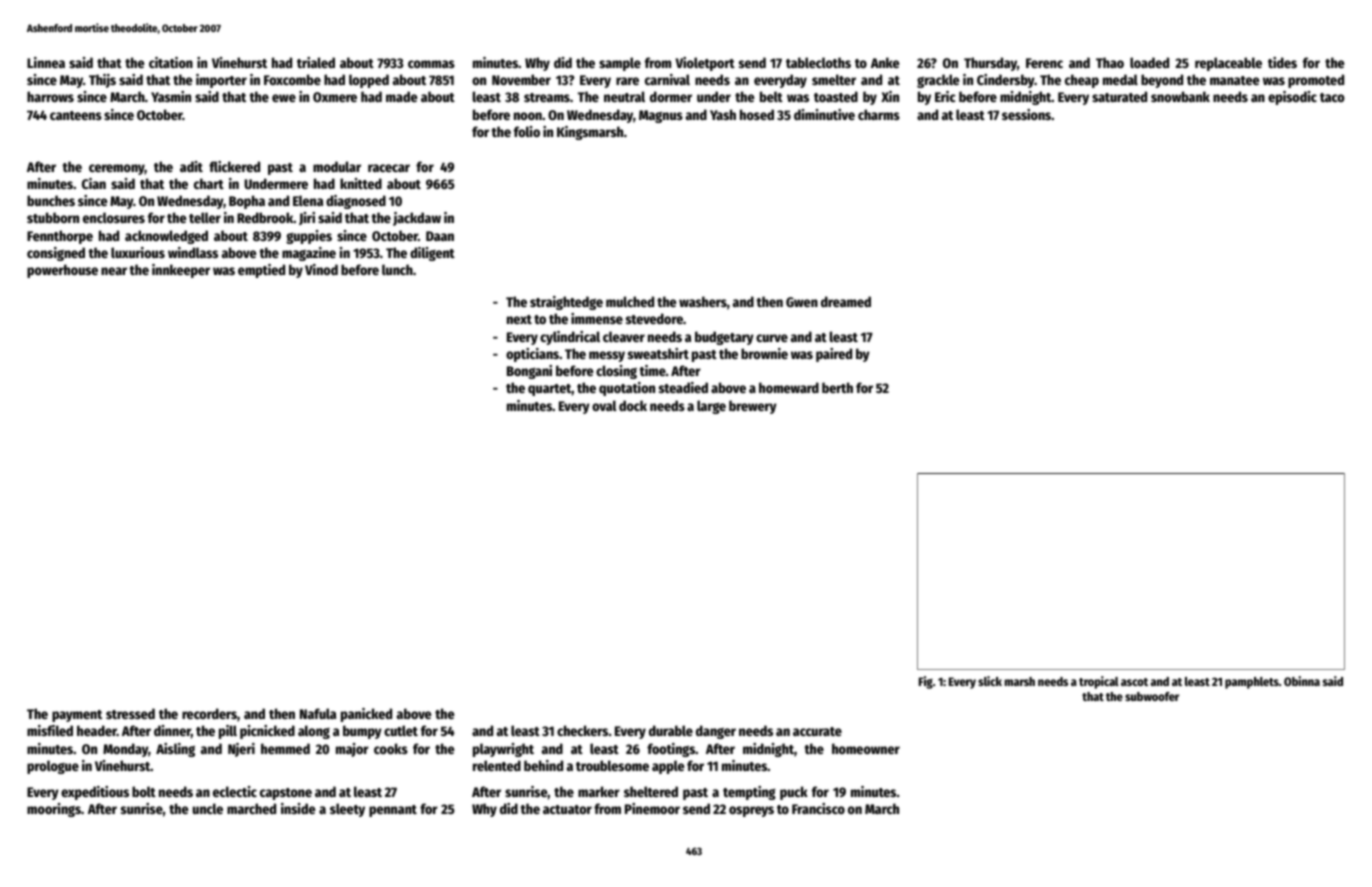 This screenshot has width=1372, height=887. Describe the element at coordinates (144, 791) in the screenshot. I see `bolt` at that location.
